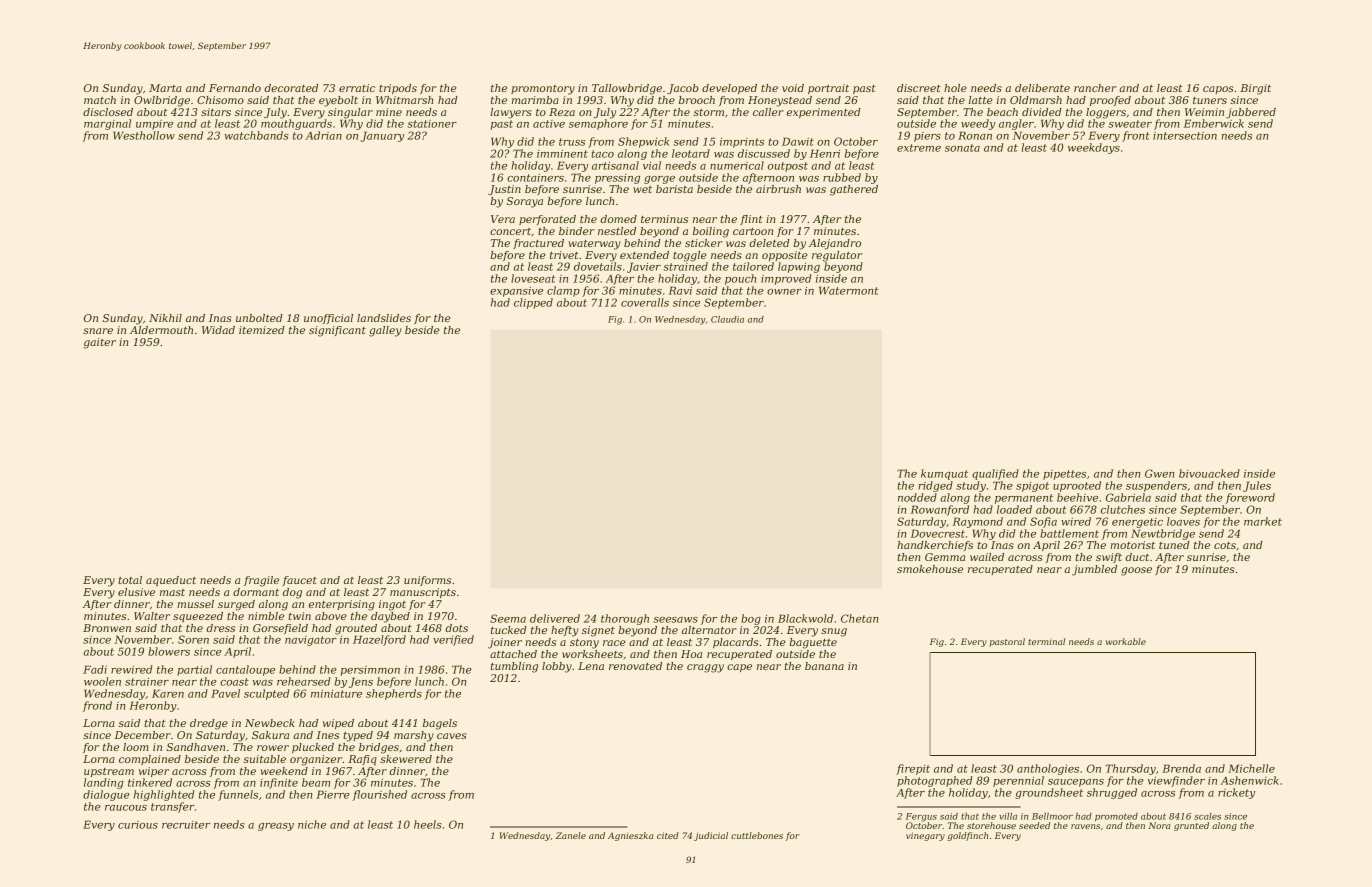 The height and width of the screenshot is (887, 1372). I want to click on cuttlebones, so click(757, 835).
